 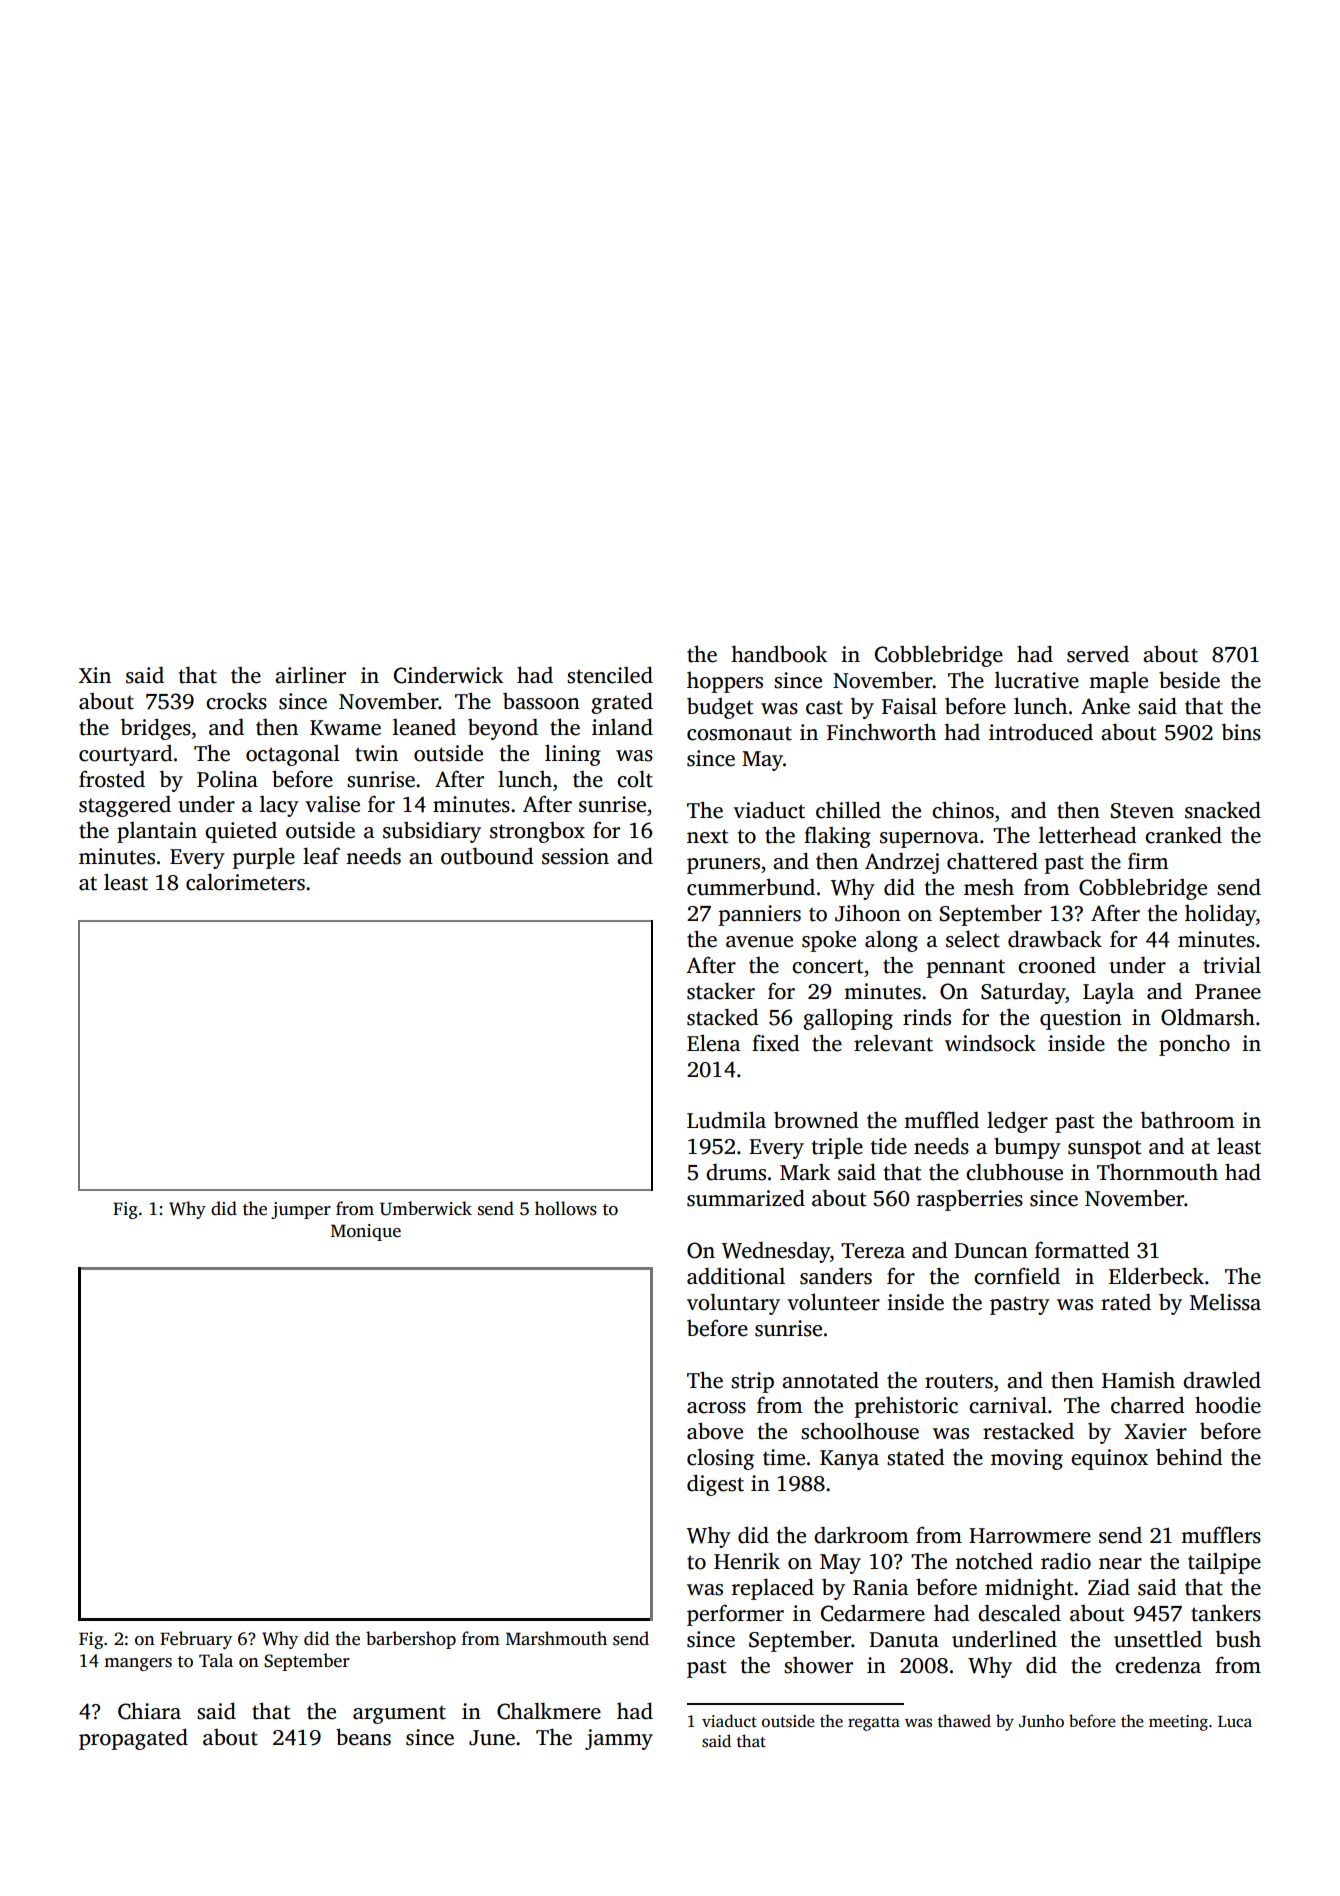 What do you see at coordinates (751, 887) in the screenshot?
I see `cummerbund` at bounding box center [751, 887].
